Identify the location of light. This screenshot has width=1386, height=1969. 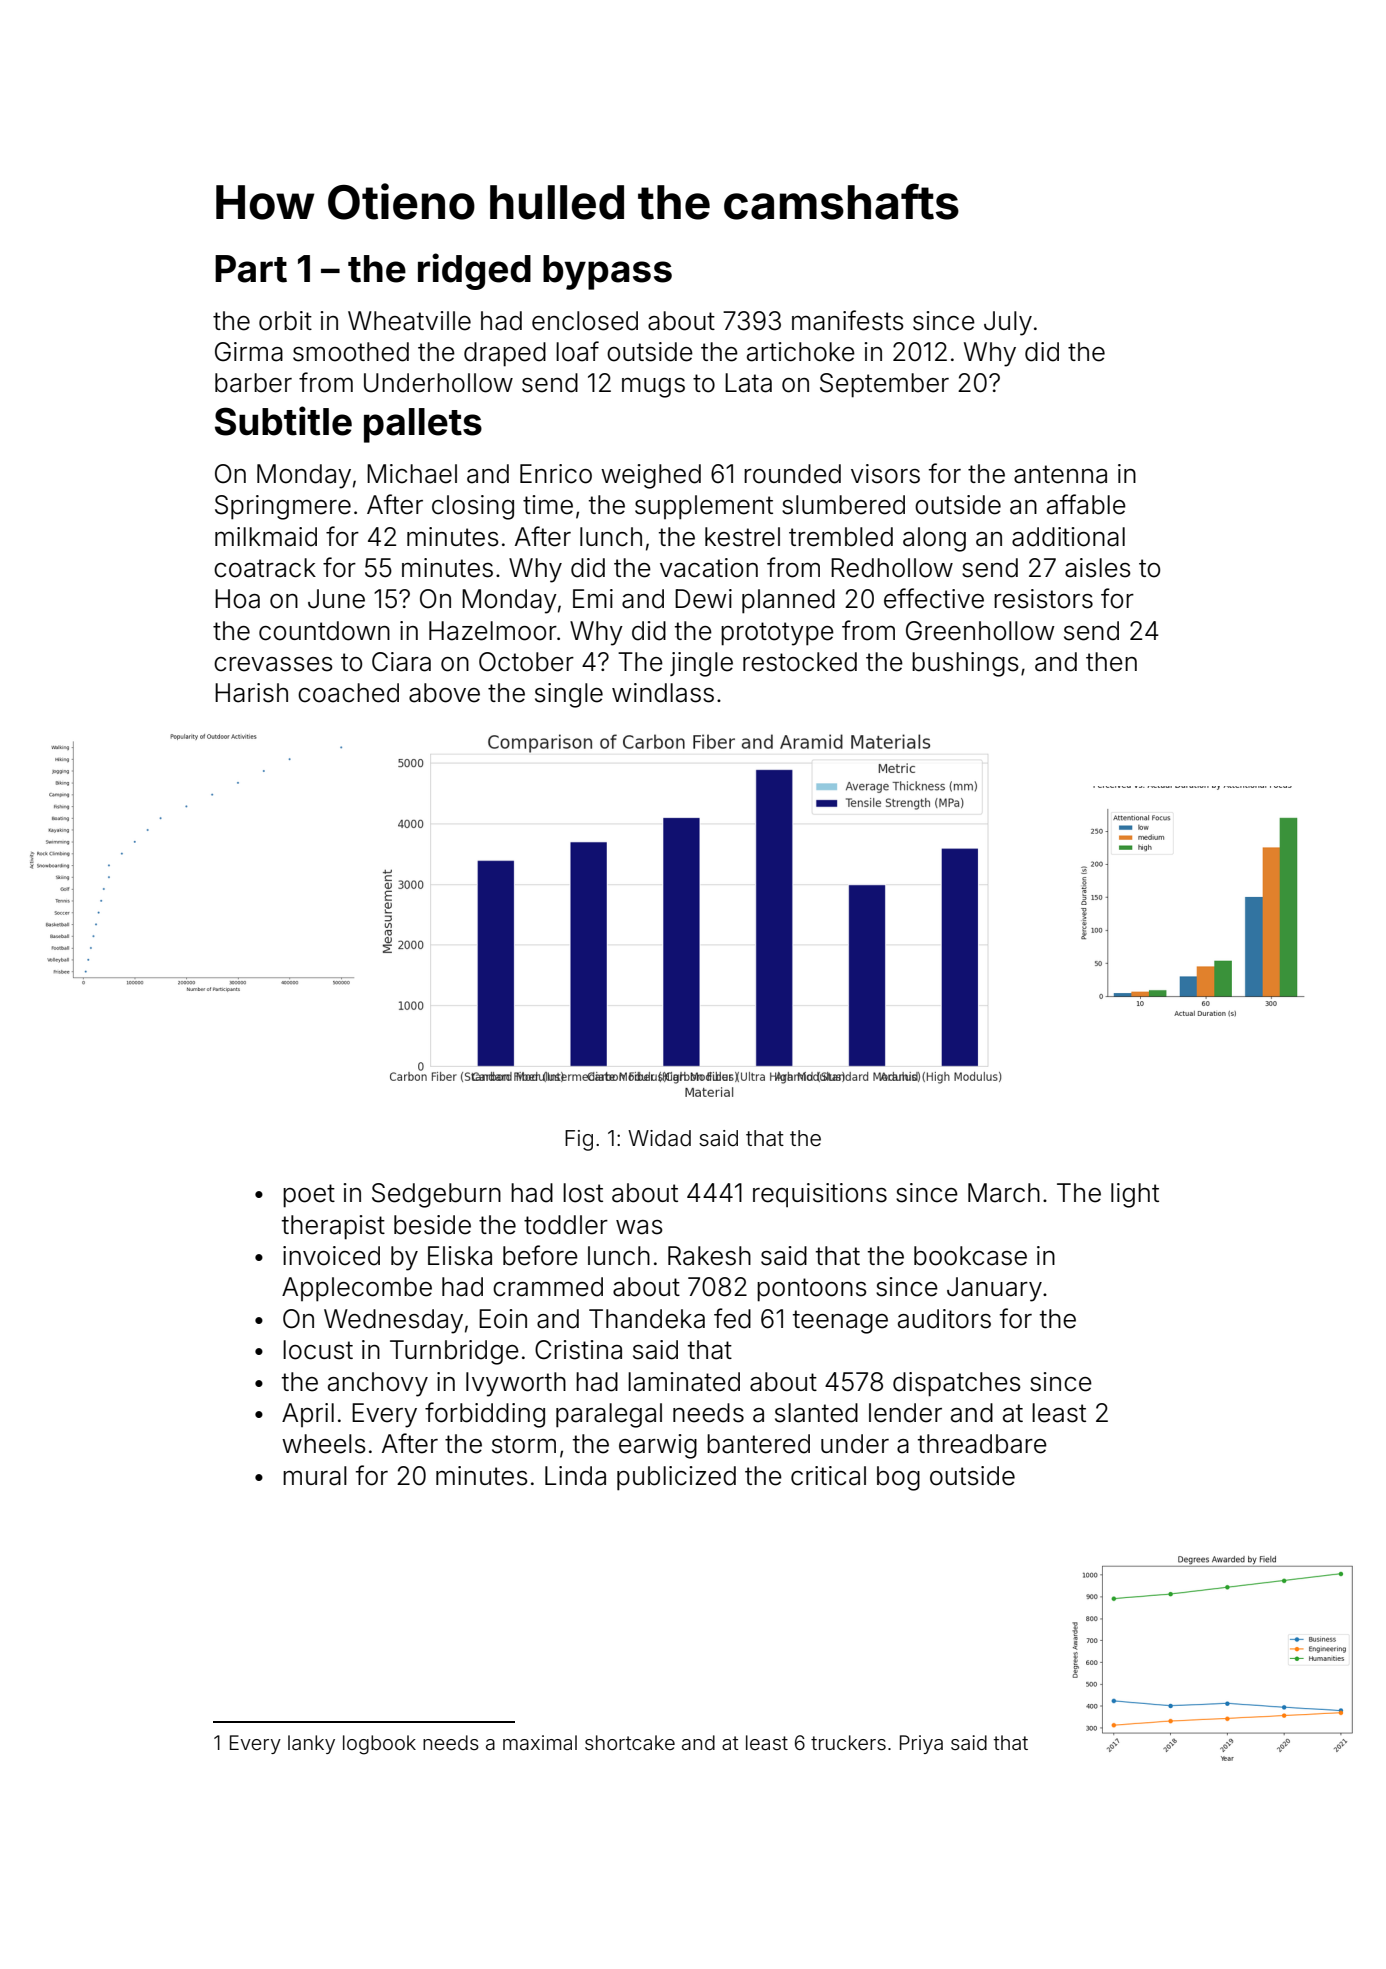
(1135, 1195).
